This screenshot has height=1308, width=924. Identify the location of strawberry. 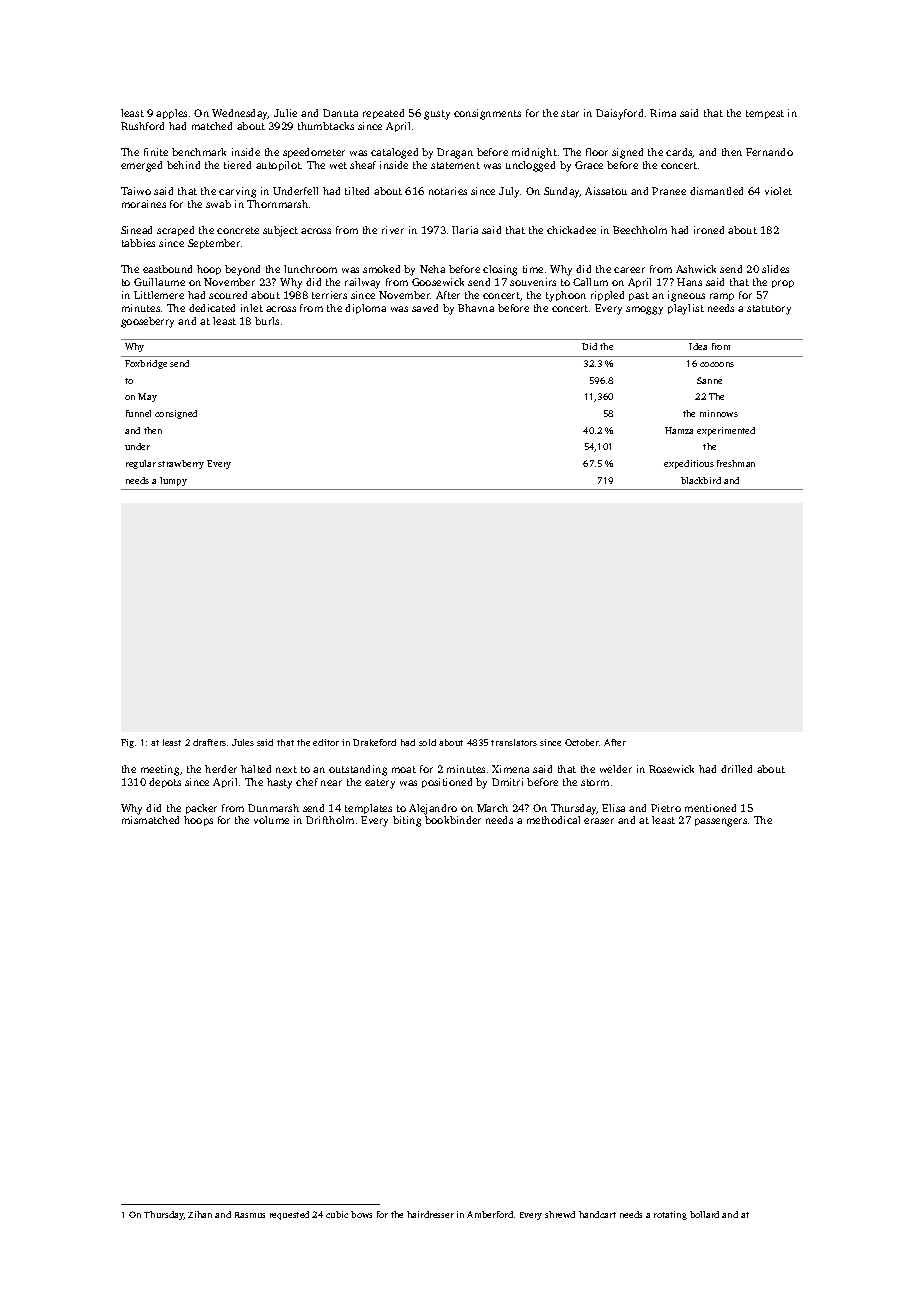
(181, 464).
